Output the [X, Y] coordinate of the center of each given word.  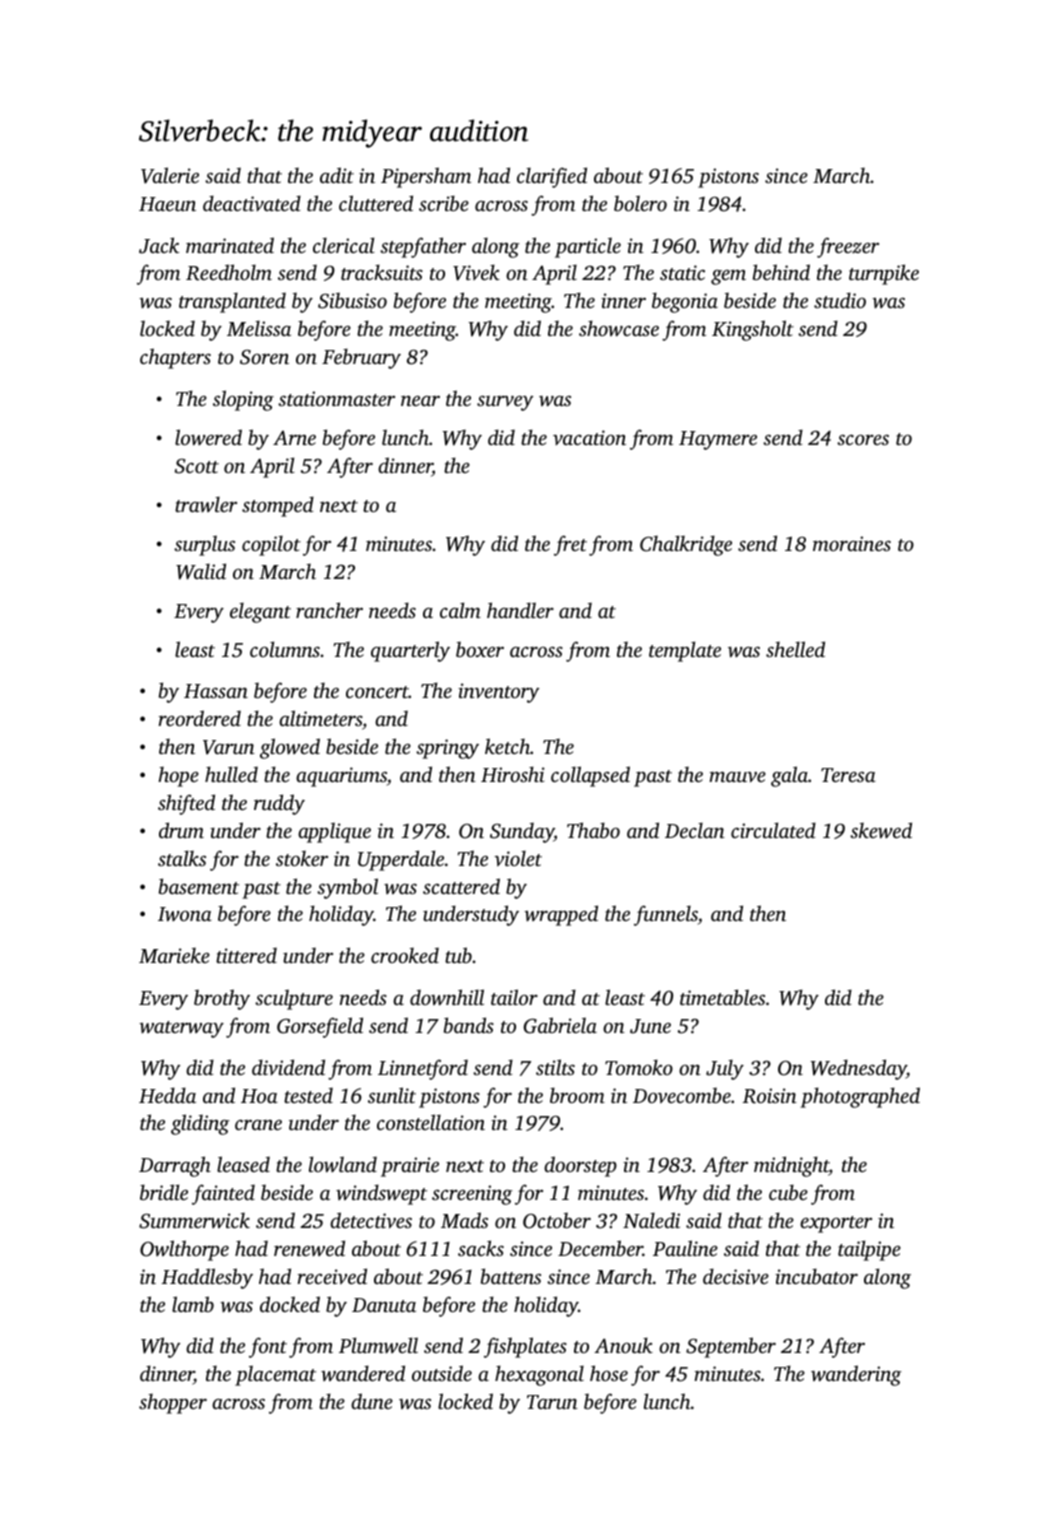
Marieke [174, 955]
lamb [193, 1304]
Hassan [216, 691]
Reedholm [229, 272]
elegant [260, 613]
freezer [848, 247]
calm [460, 610]
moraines [852, 543]
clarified [552, 177]
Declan [695, 830]
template [685, 651]
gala [789, 776]
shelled [795, 649]
